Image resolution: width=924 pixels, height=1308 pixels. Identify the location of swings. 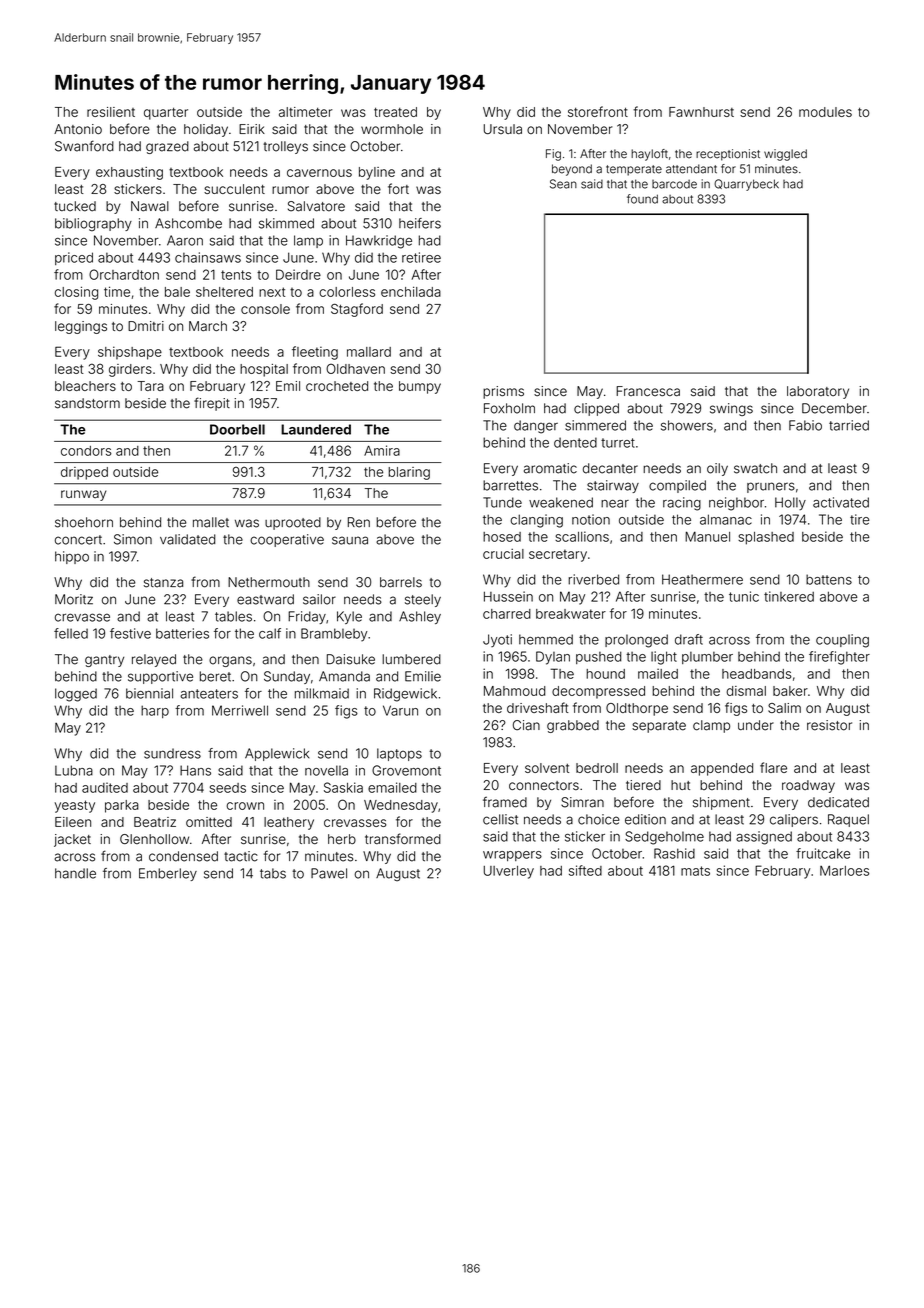
(731, 409).
